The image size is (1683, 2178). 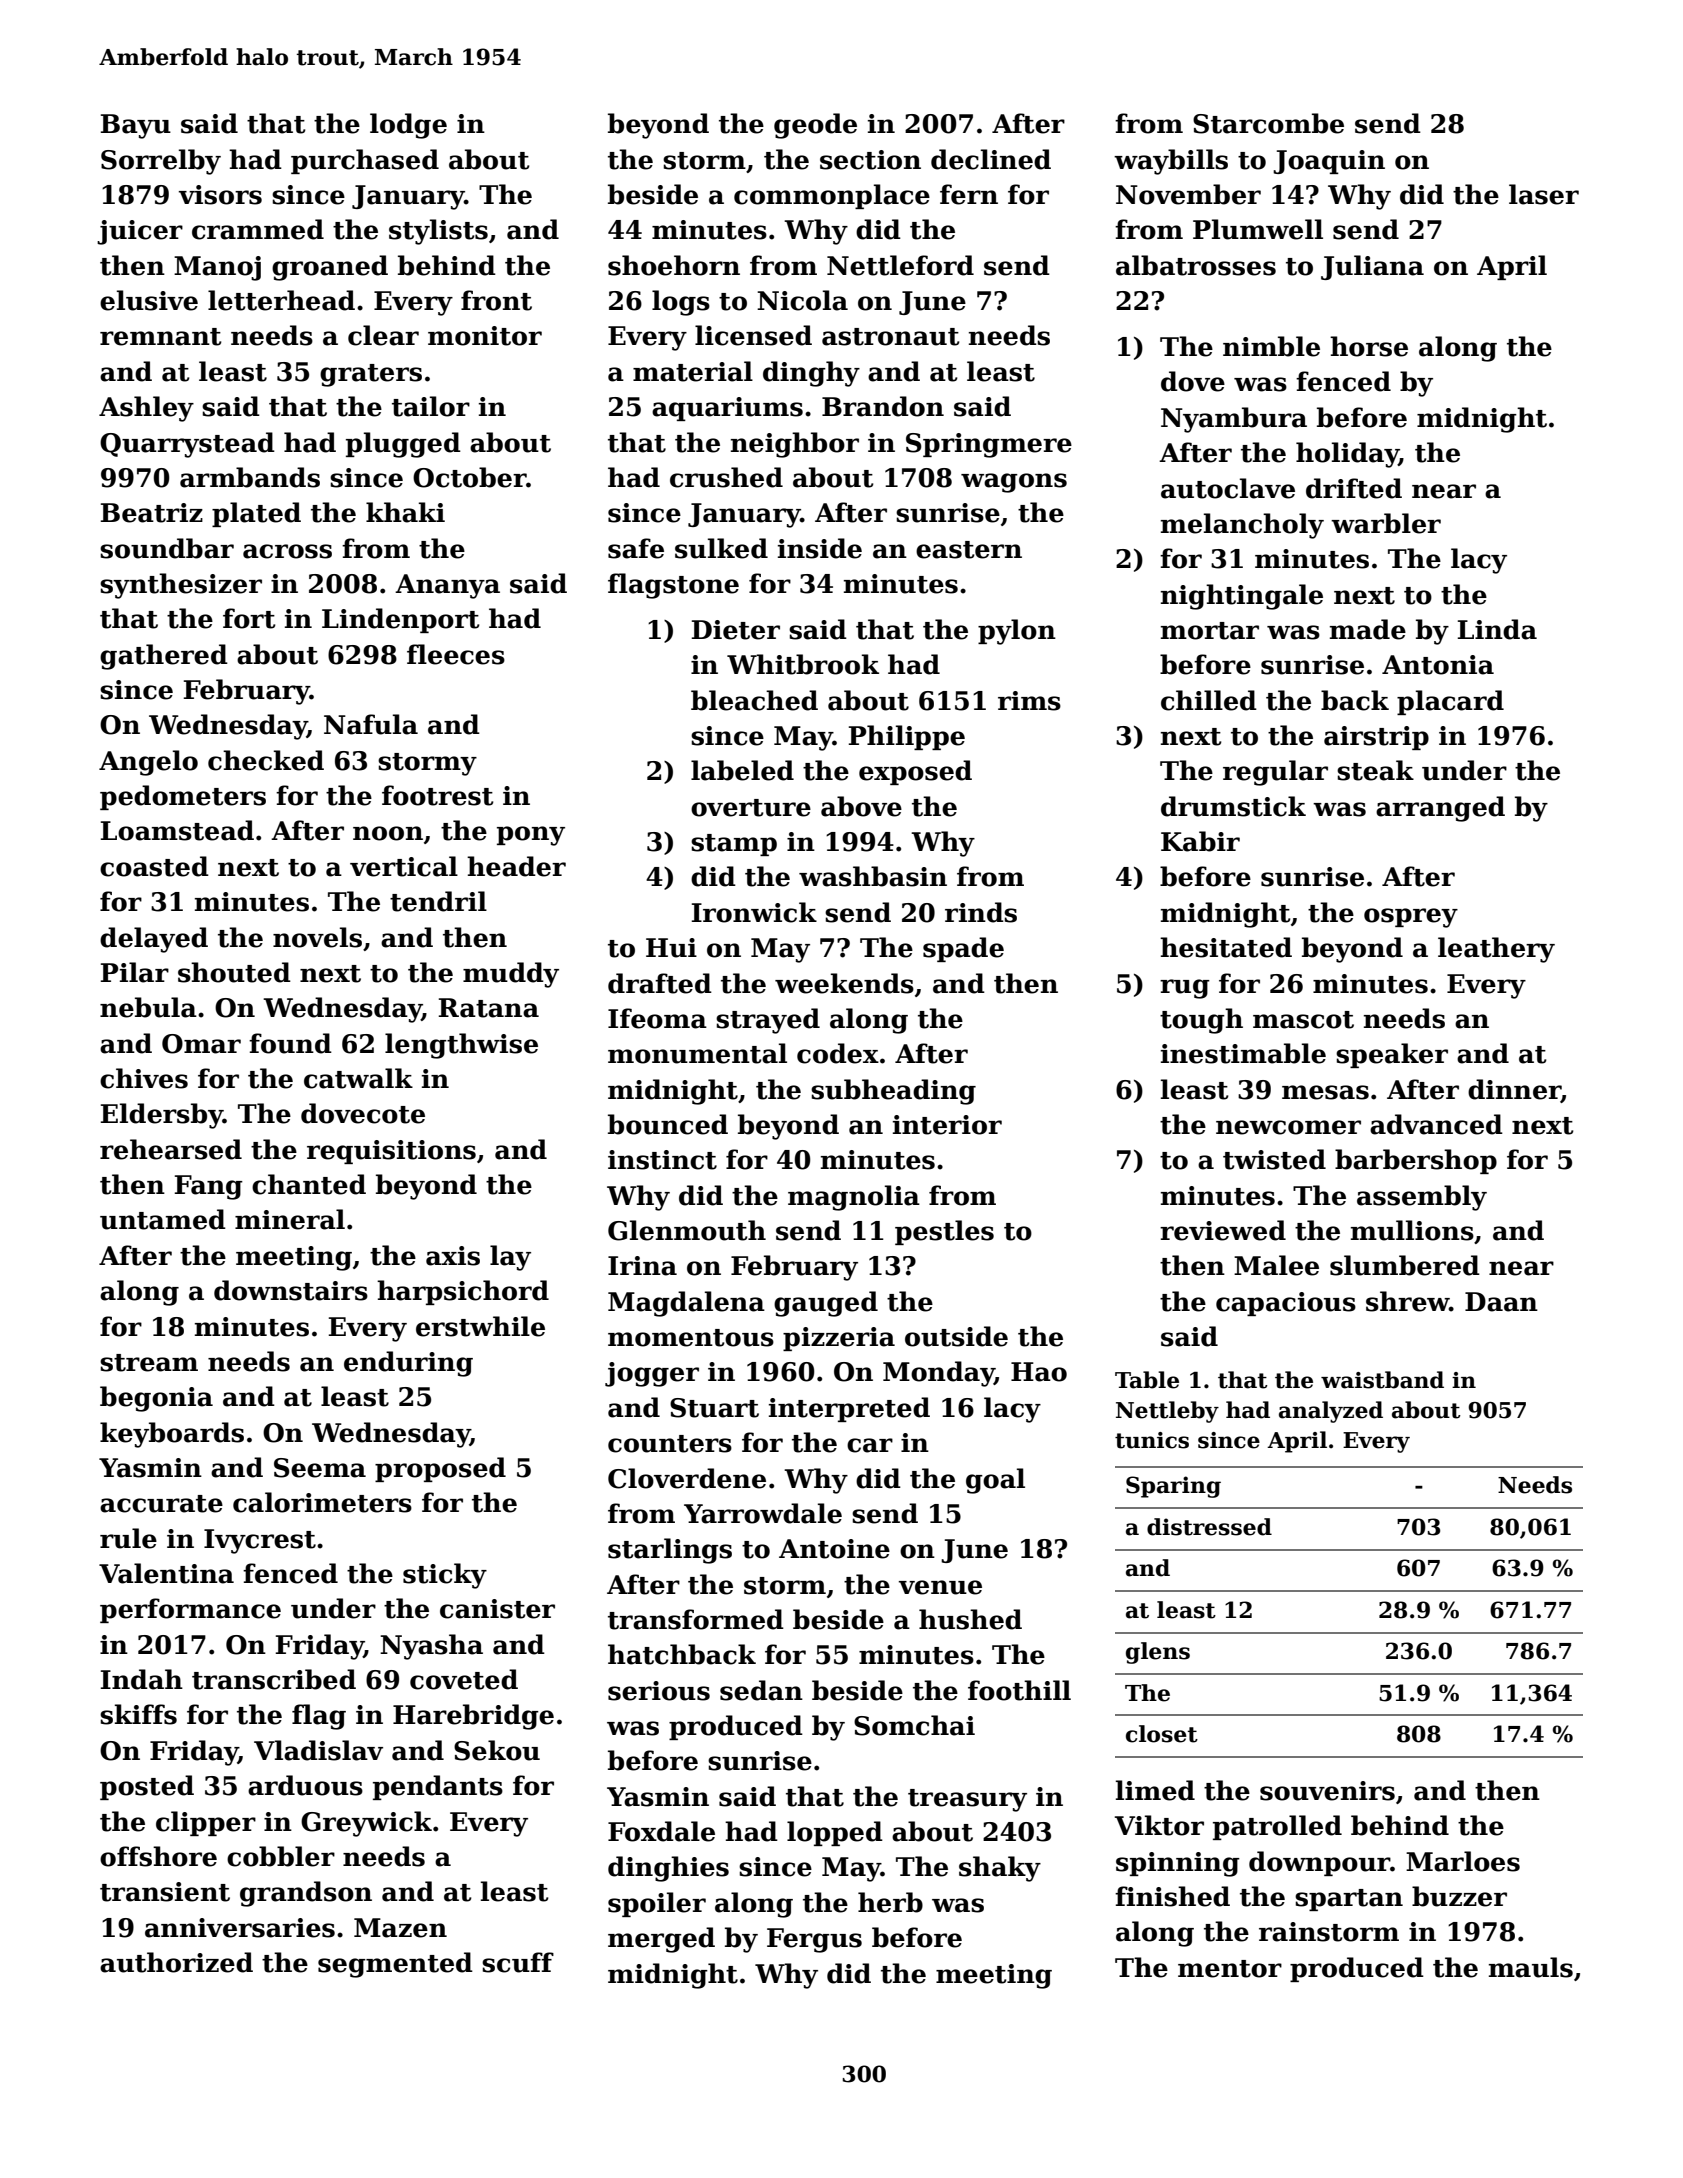 What do you see at coordinates (1544, 194) in the document?
I see `laser` at bounding box center [1544, 194].
